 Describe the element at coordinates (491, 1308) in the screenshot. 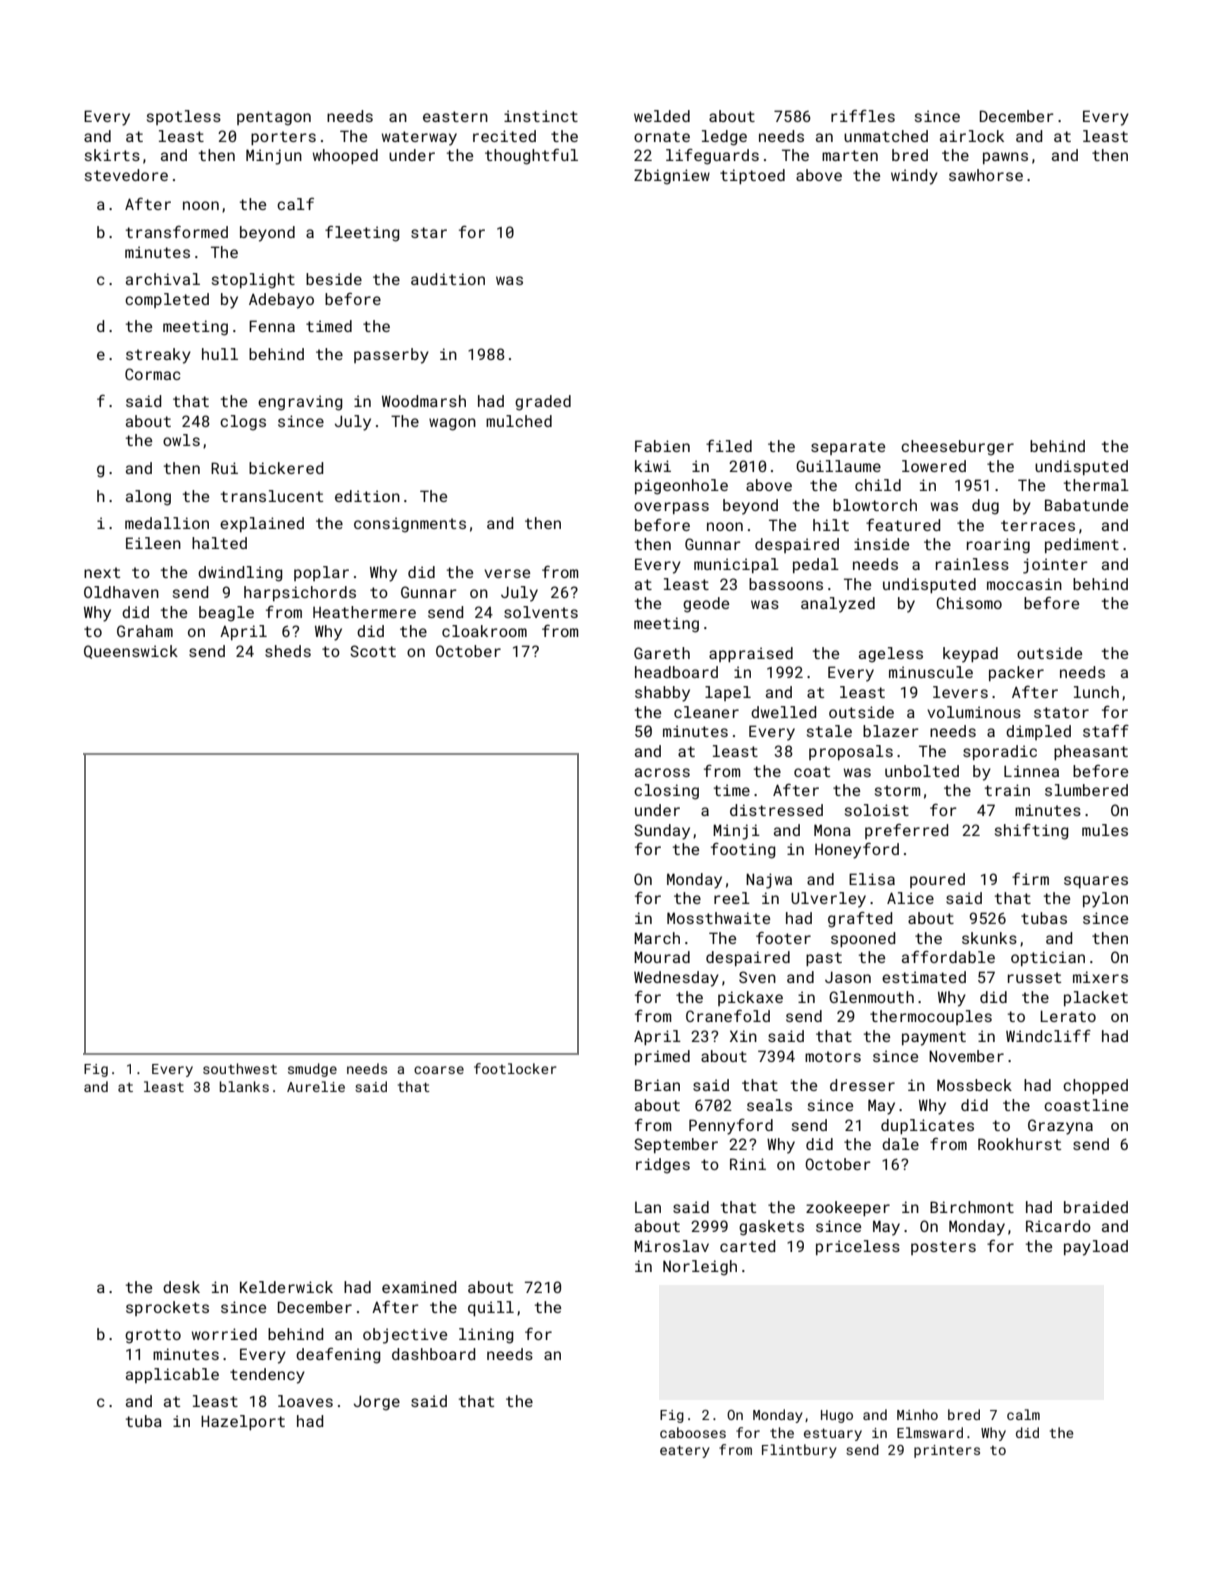

I see `quill` at that location.
